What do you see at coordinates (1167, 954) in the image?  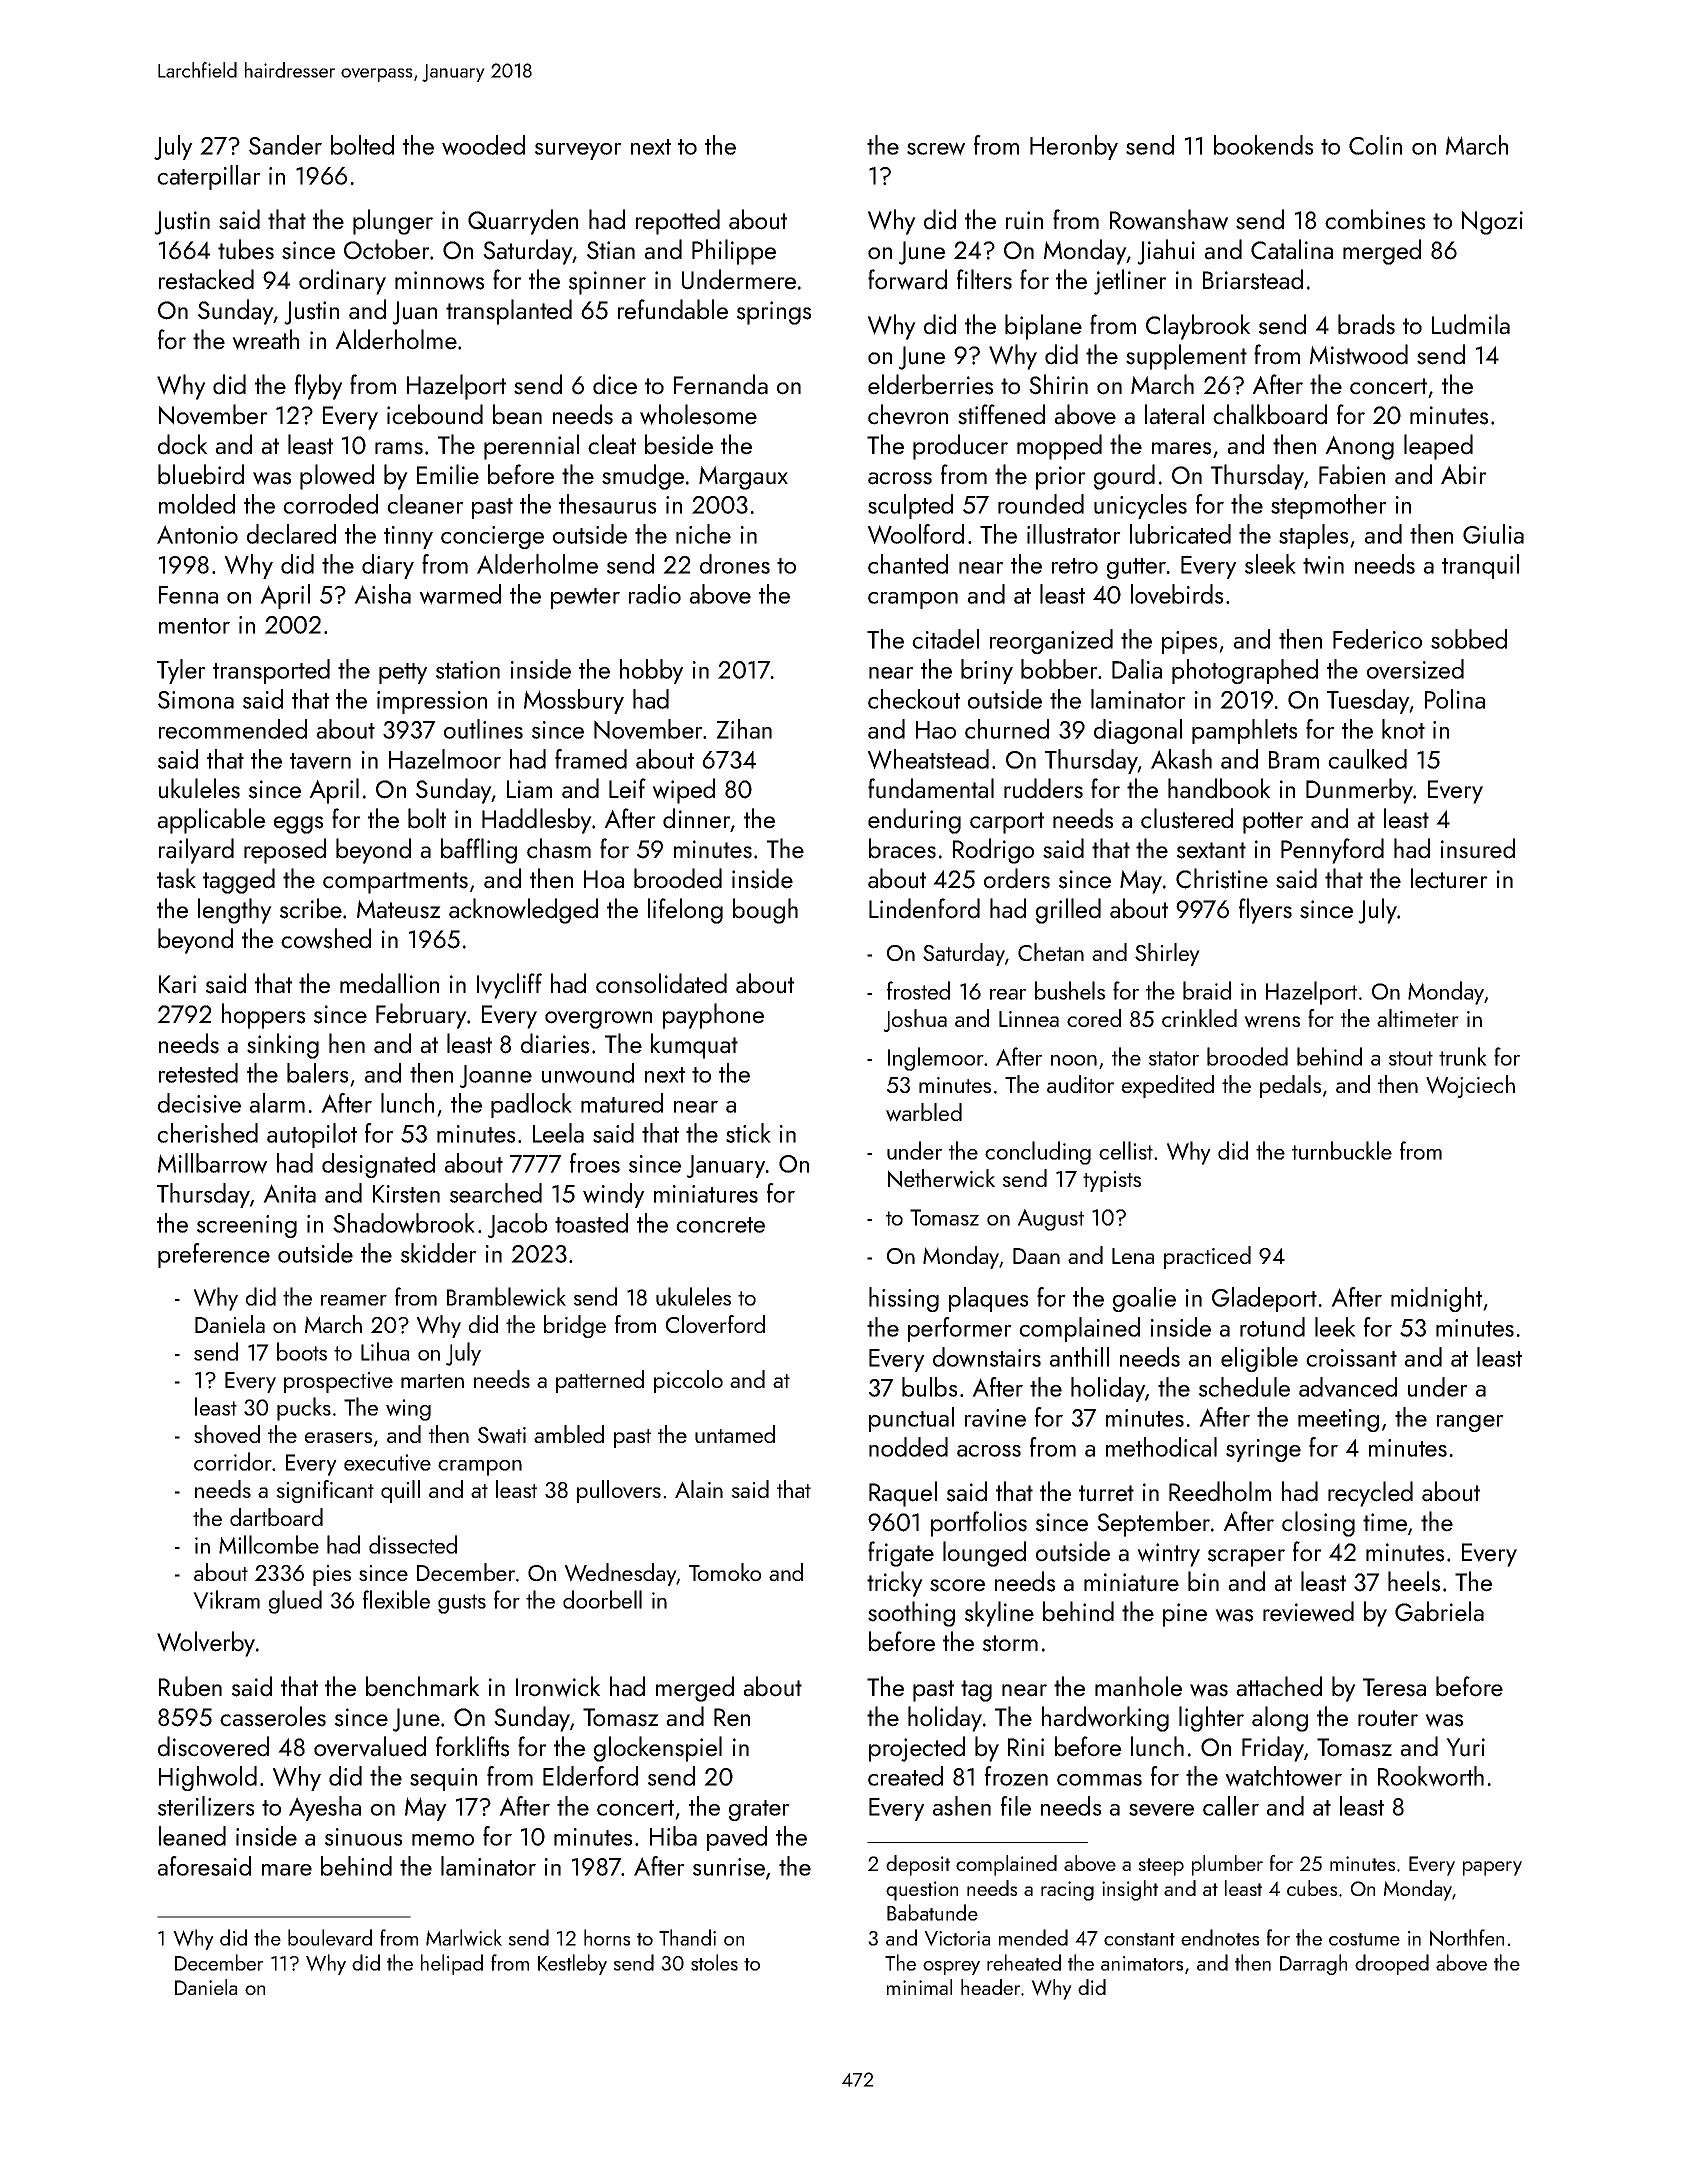 I see `Shirley` at bounding box center [1167, 954].
